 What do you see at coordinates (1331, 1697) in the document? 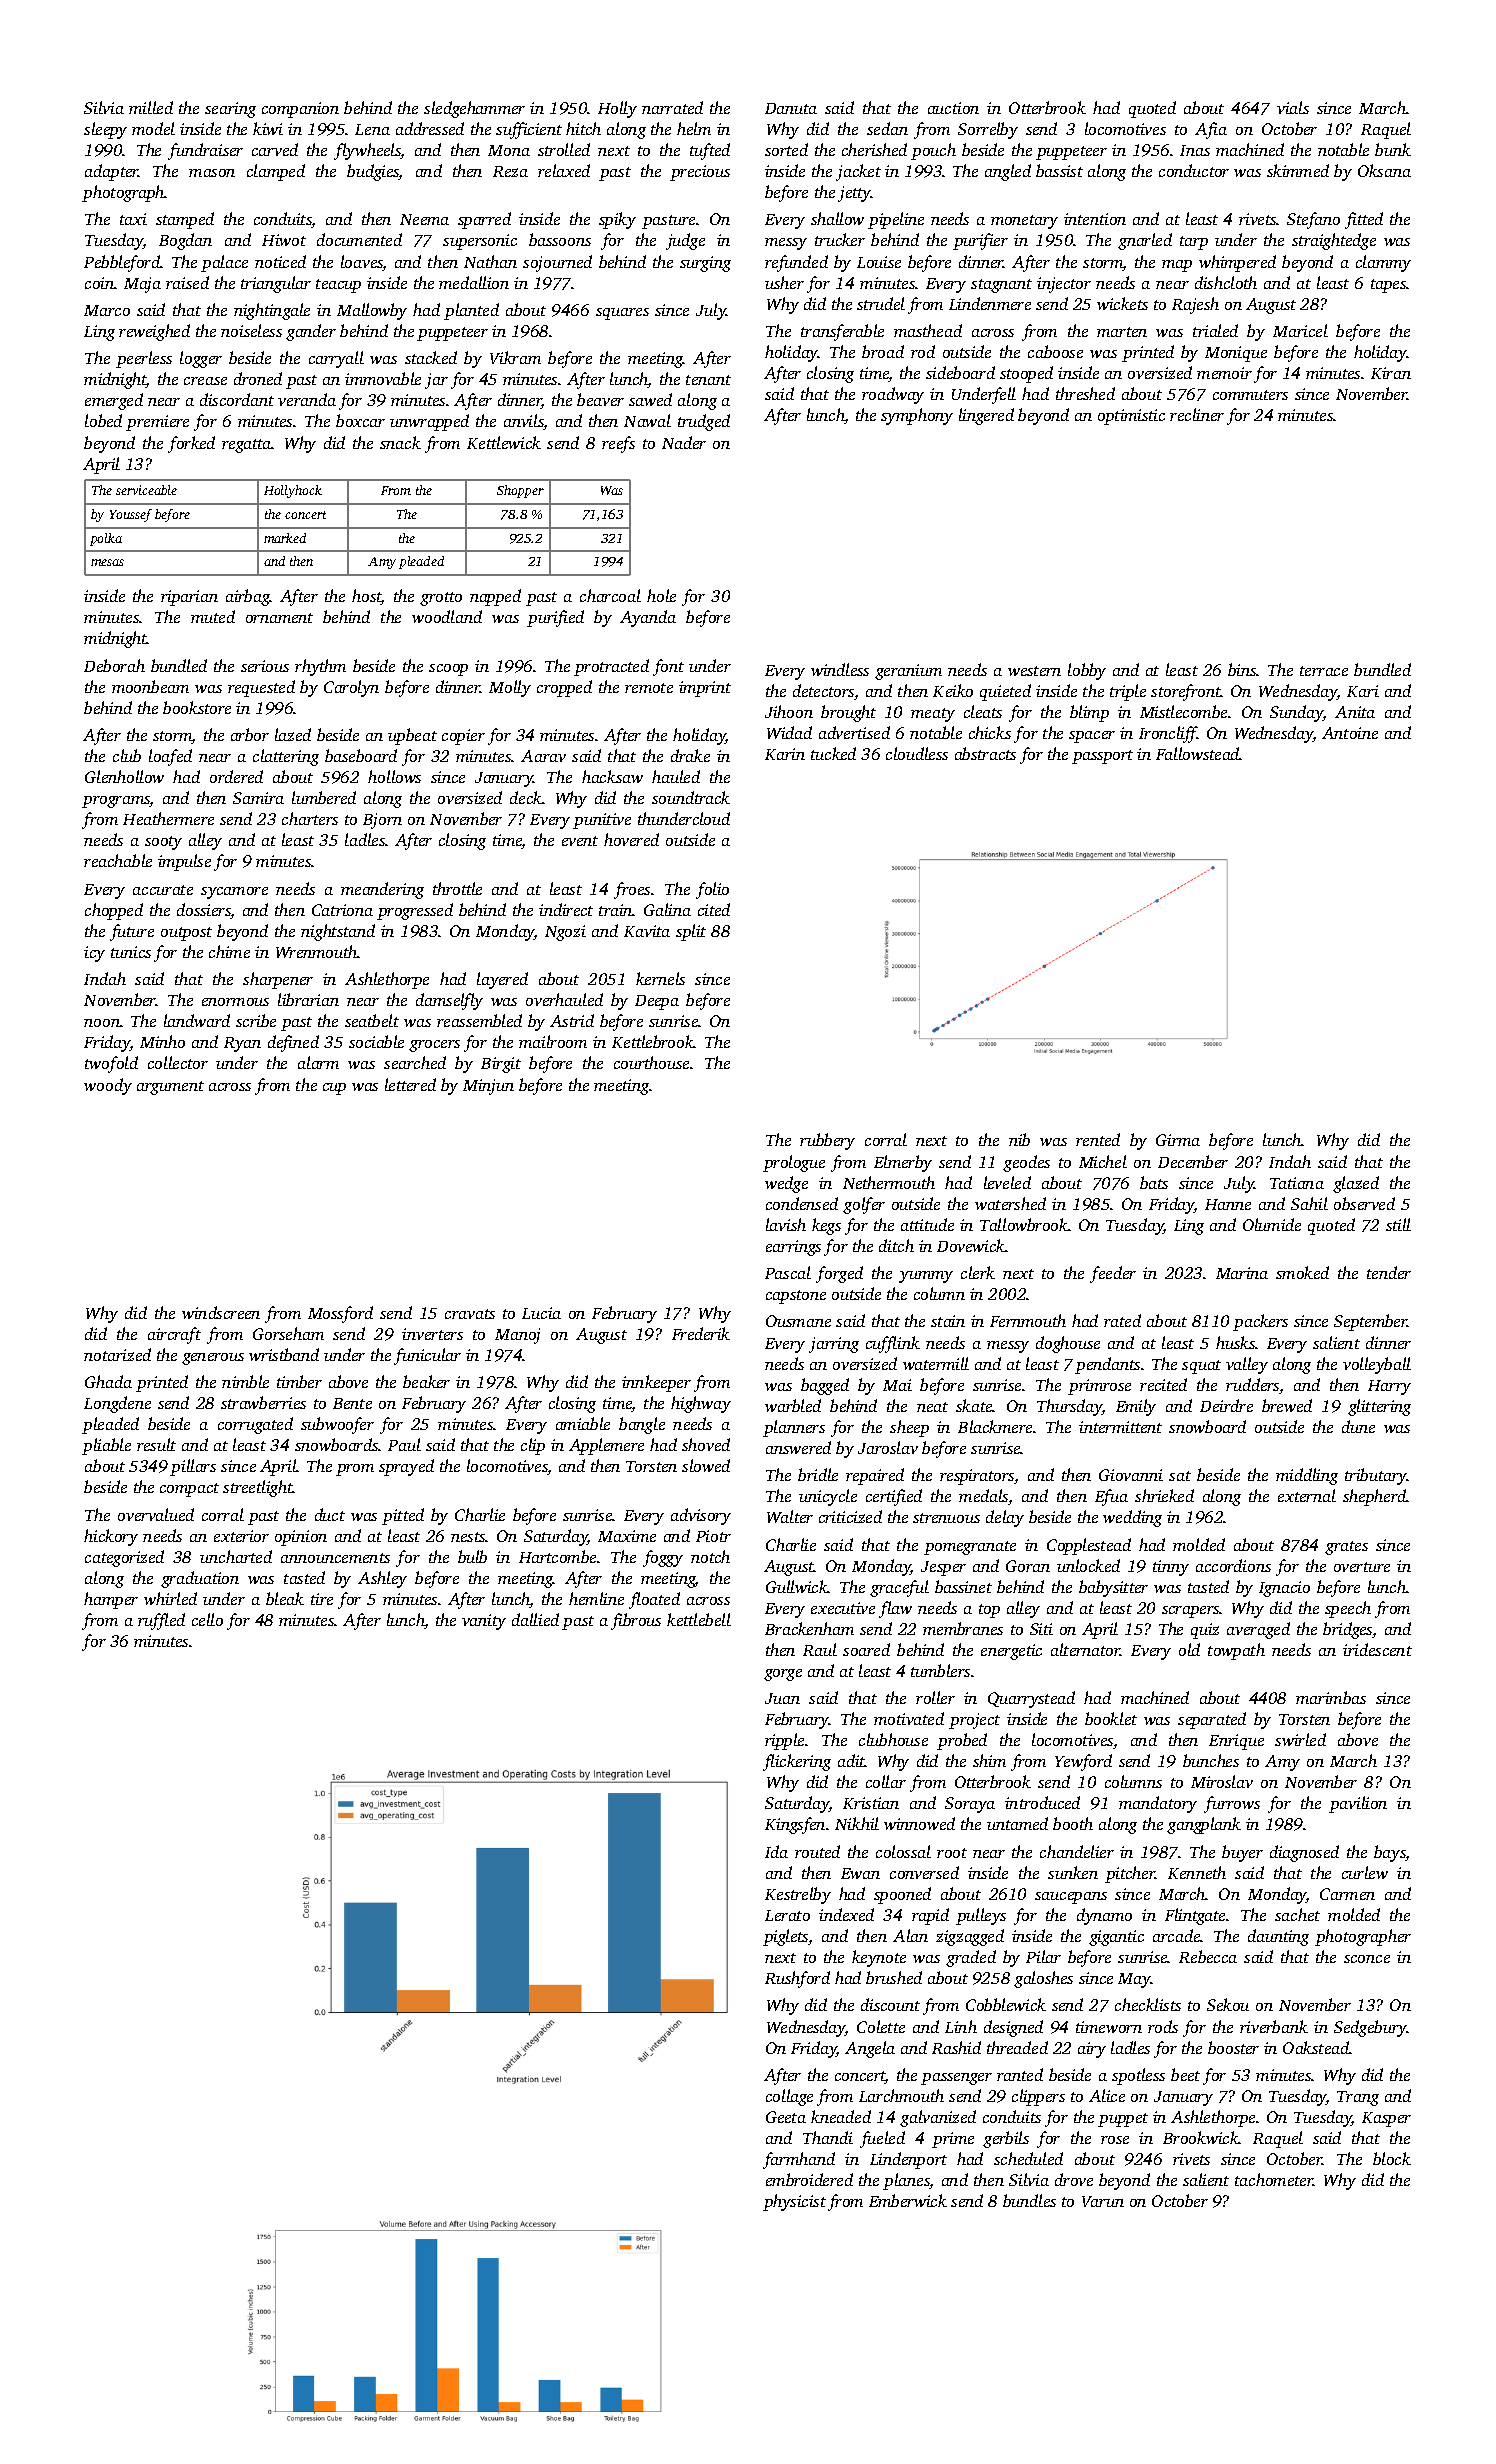
I see `marimbas` at bounding box center [1331, 1697].
